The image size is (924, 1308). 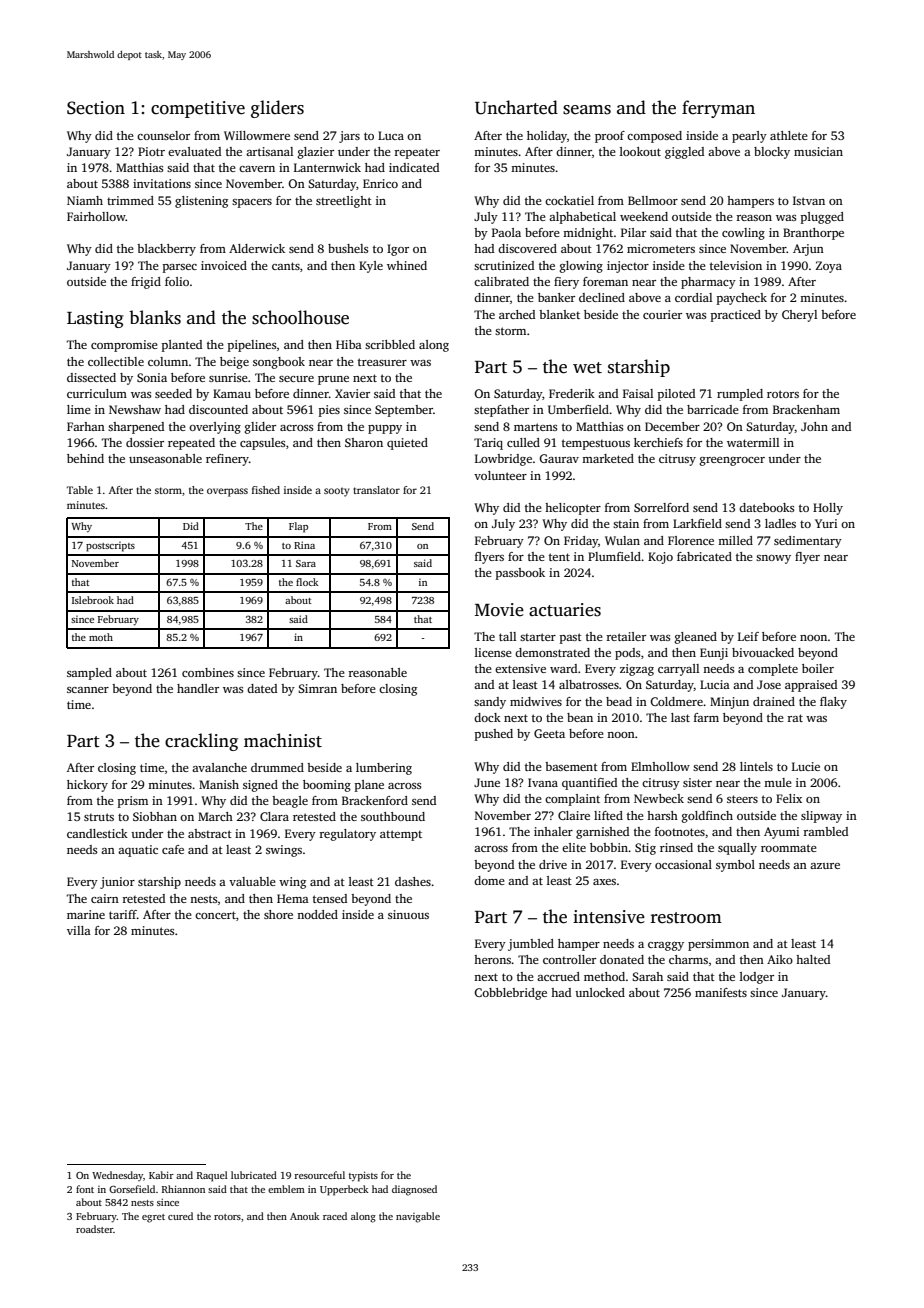 What do you see at coordinates (96, 108) in the page?
I see `Section` at bounding box center [96, 108].
